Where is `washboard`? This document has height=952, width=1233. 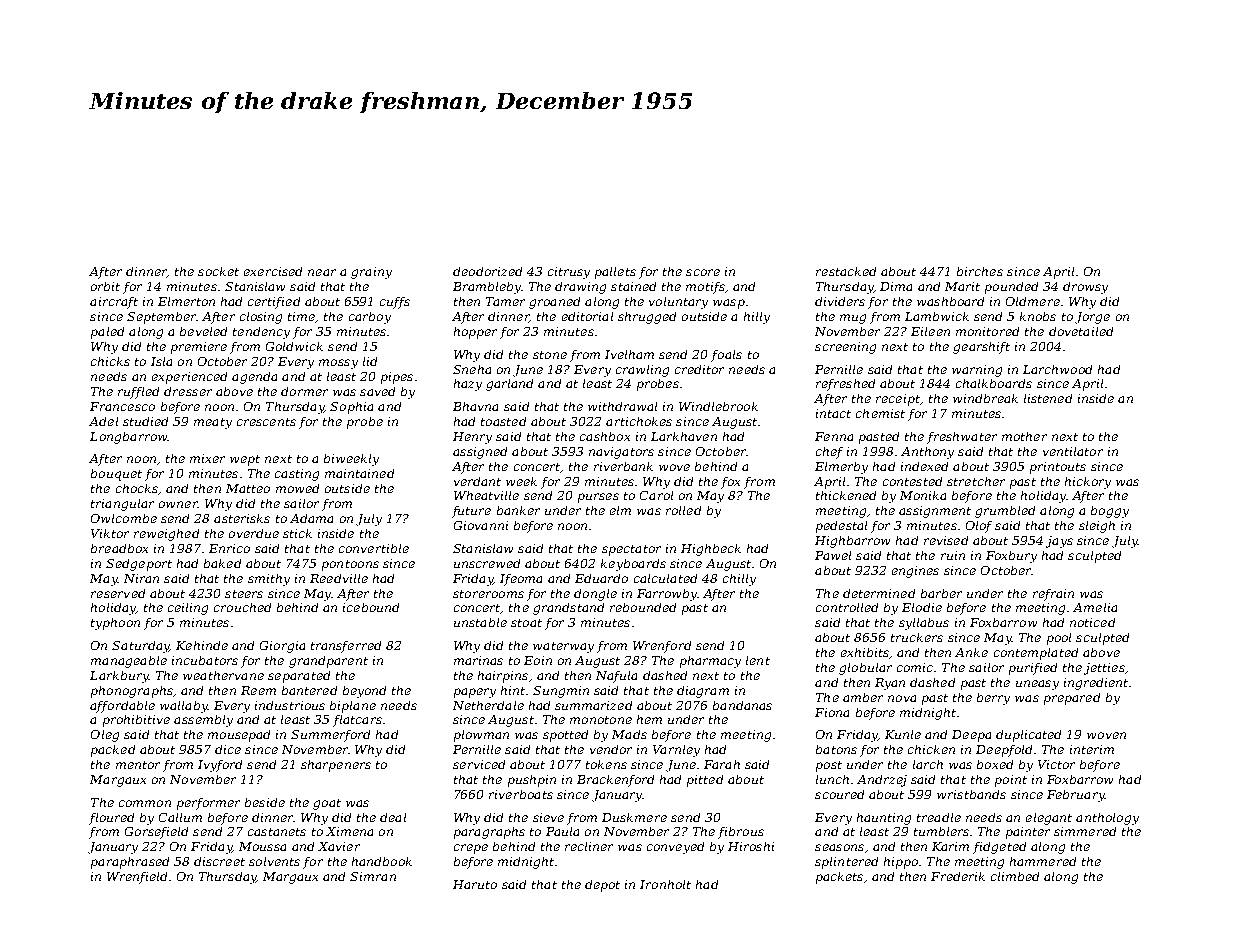 washboard is located at coordinates (950, 301).
